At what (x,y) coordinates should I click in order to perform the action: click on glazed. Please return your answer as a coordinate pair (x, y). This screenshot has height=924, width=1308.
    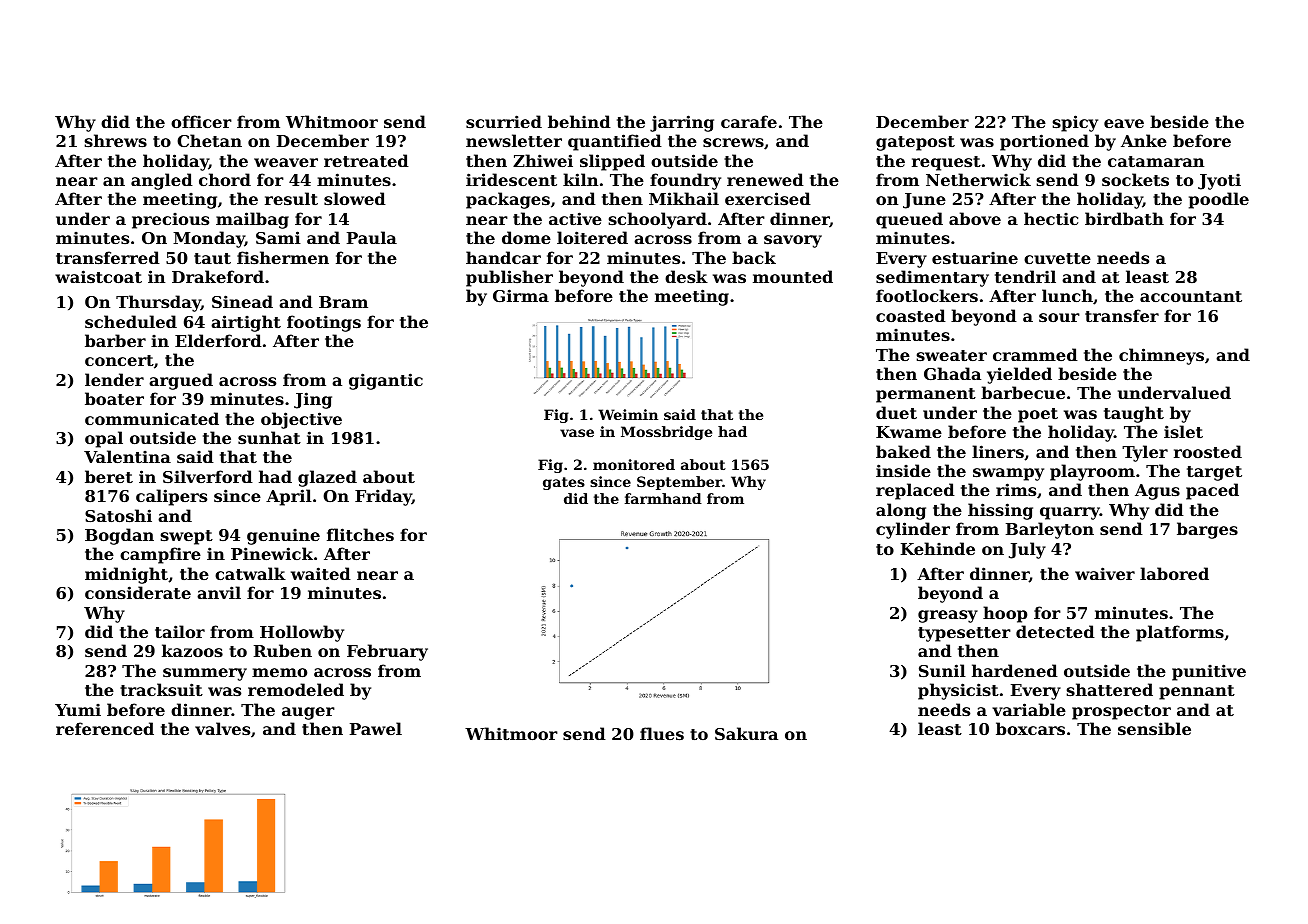
    Looking at the image, I should click on (327, 478).
